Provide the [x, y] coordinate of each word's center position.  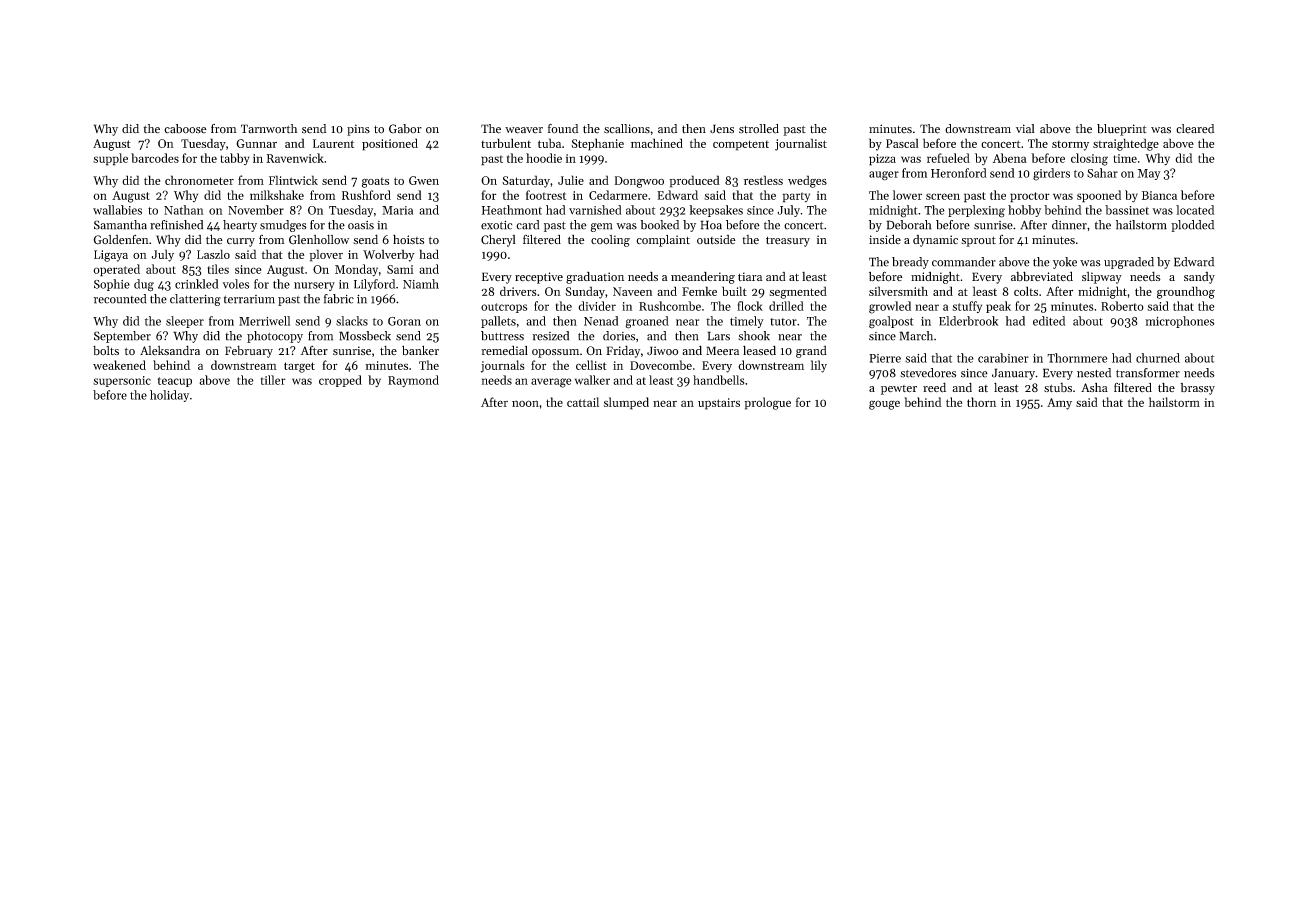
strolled [759, 129]
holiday [169, 396]
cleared [1195, 129]
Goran [404, 321]
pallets [498, 322]
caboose [185, 129]
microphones [1179, 322]
